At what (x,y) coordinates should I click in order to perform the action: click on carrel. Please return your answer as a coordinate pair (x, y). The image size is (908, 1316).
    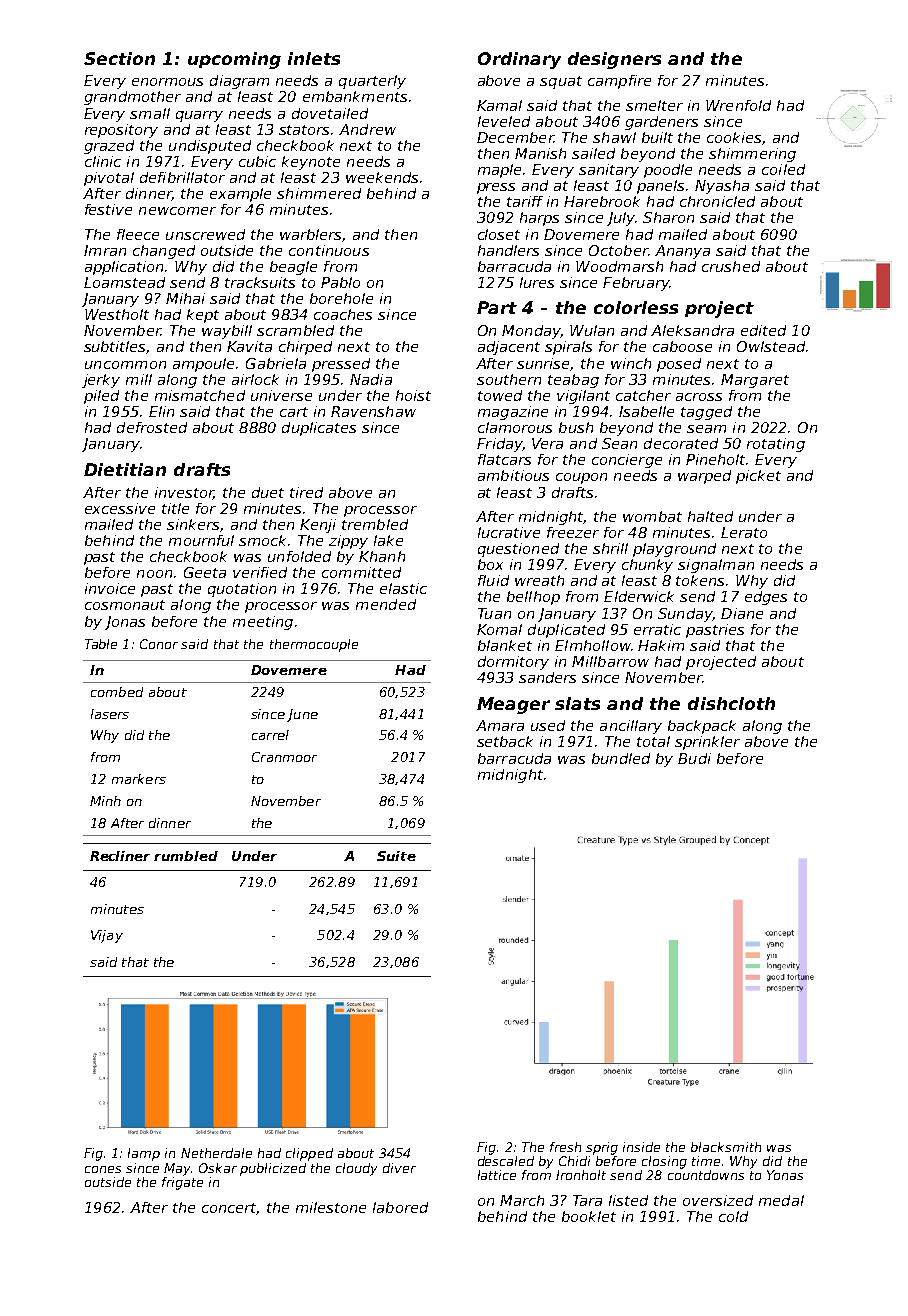
    Looking at the image, I should click on (270, 735).
